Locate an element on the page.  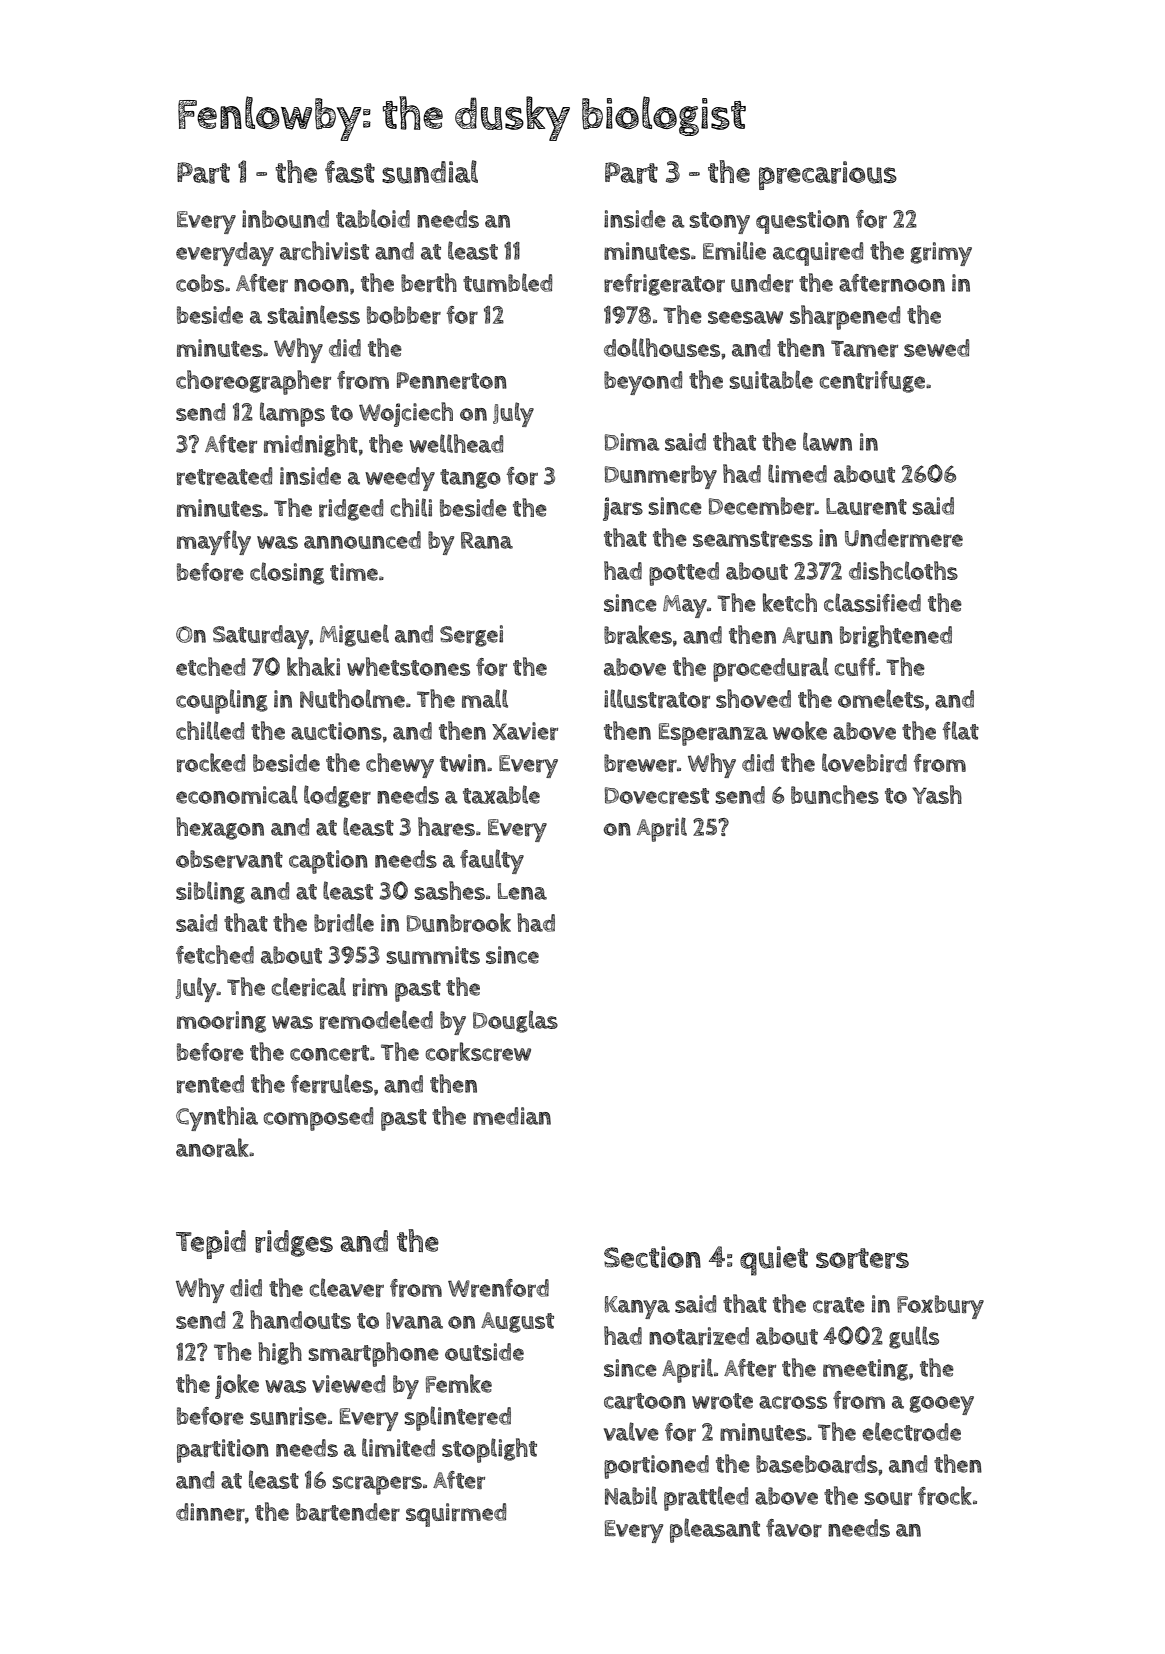
quiet is located at coordinates (774, 1261).
